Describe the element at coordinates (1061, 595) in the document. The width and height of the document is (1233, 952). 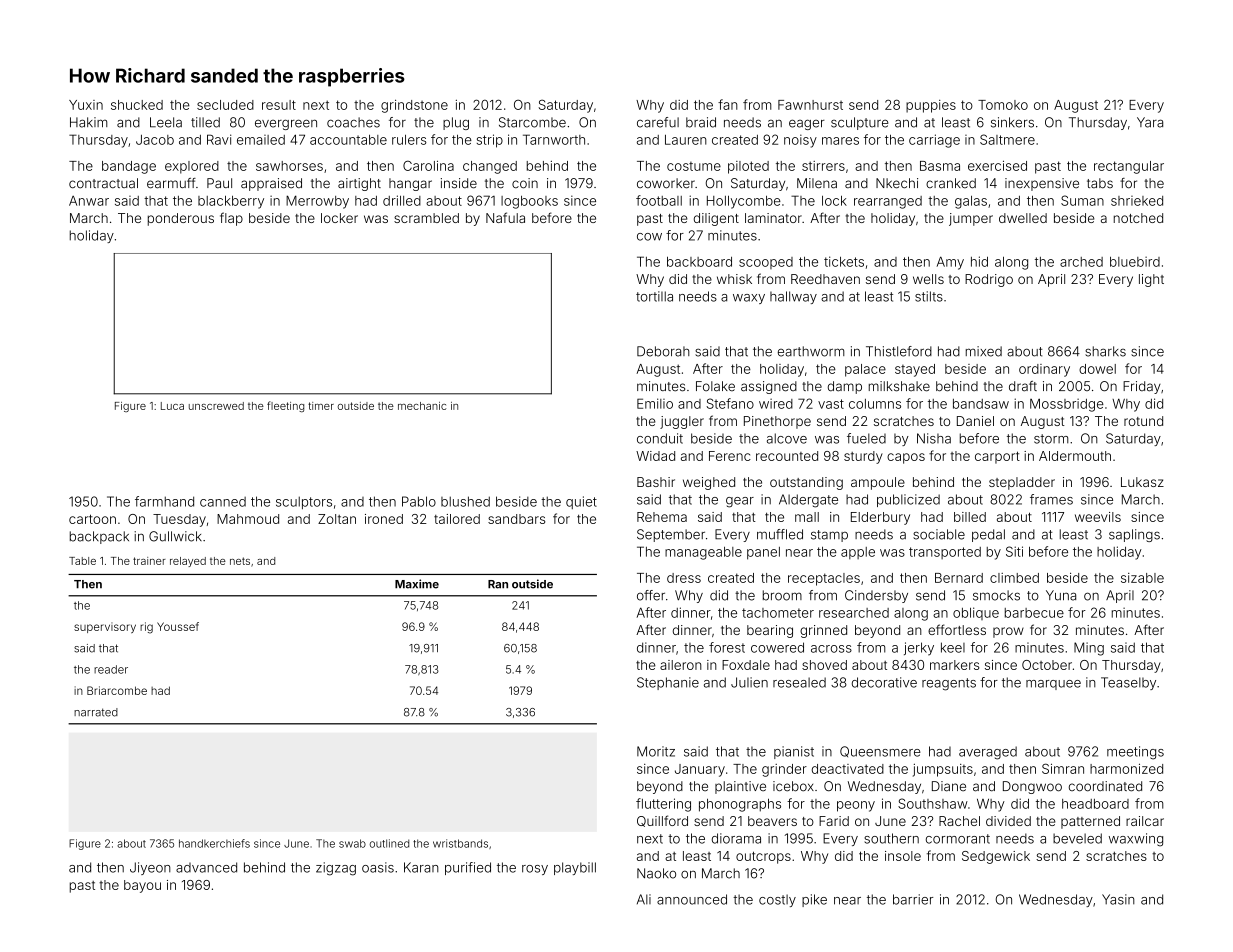
I see `Yuna` at that location.
